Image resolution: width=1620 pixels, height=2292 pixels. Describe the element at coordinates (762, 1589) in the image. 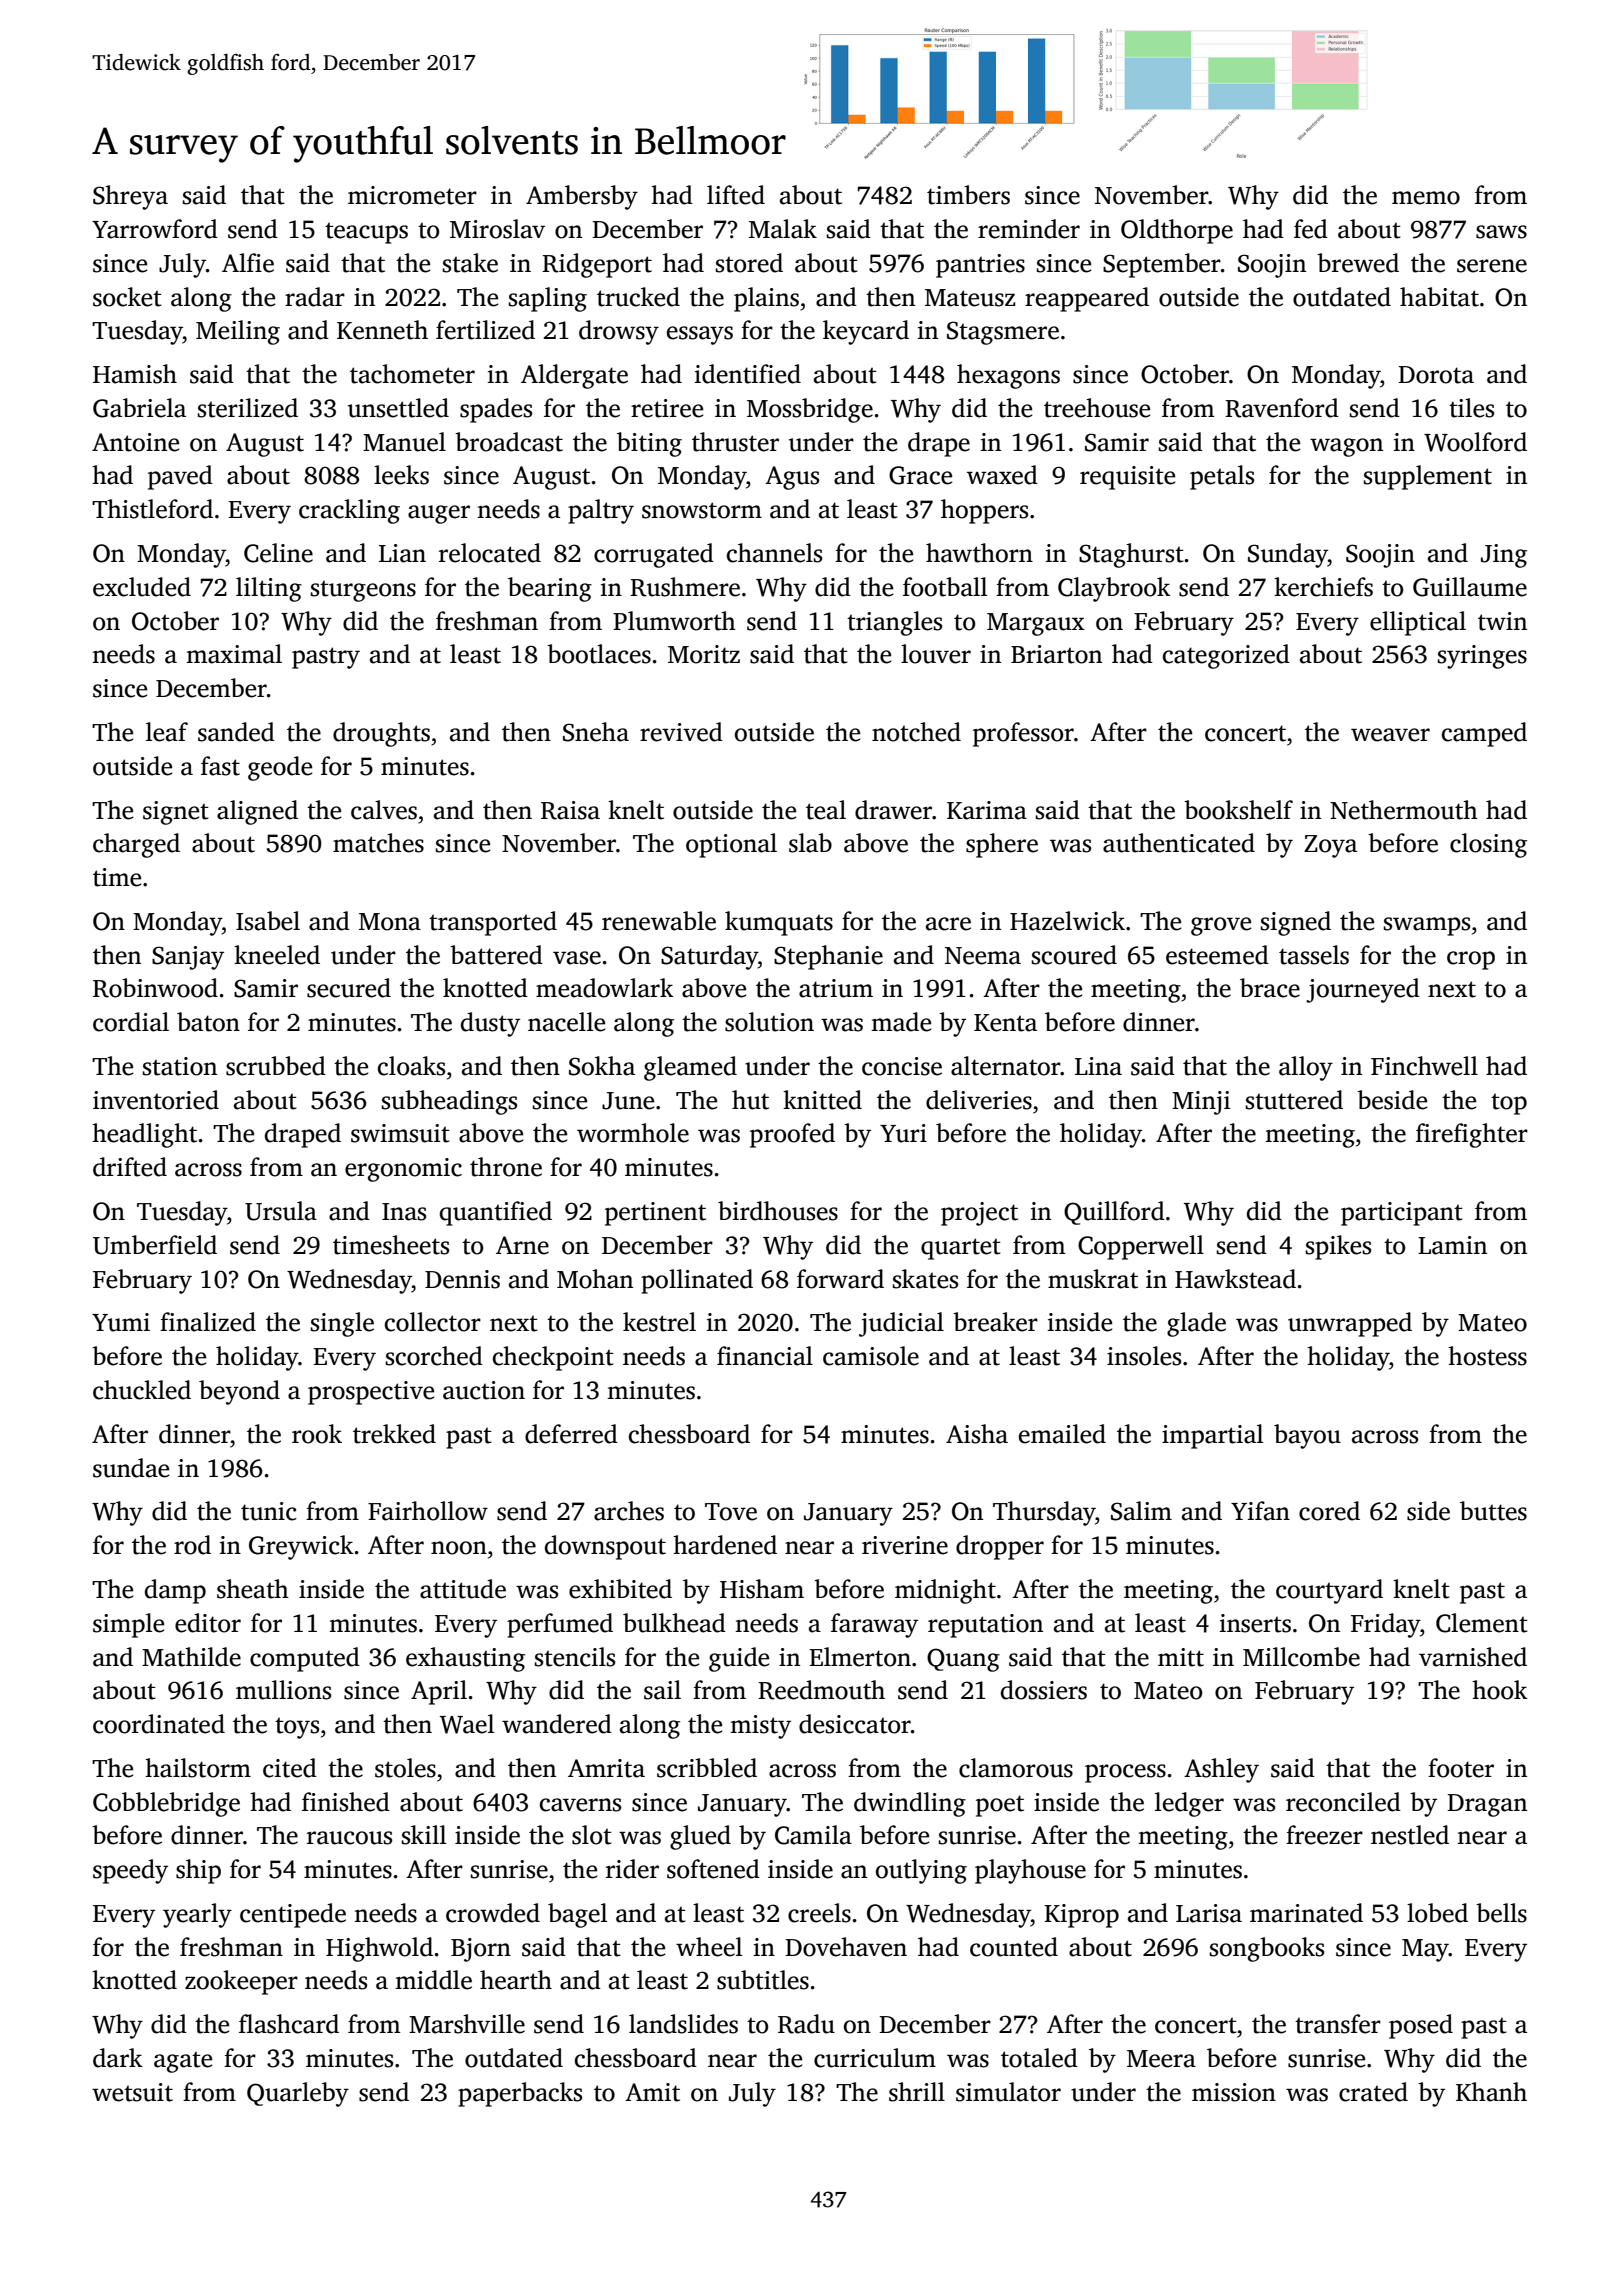

I see `Hisham` at that location.
